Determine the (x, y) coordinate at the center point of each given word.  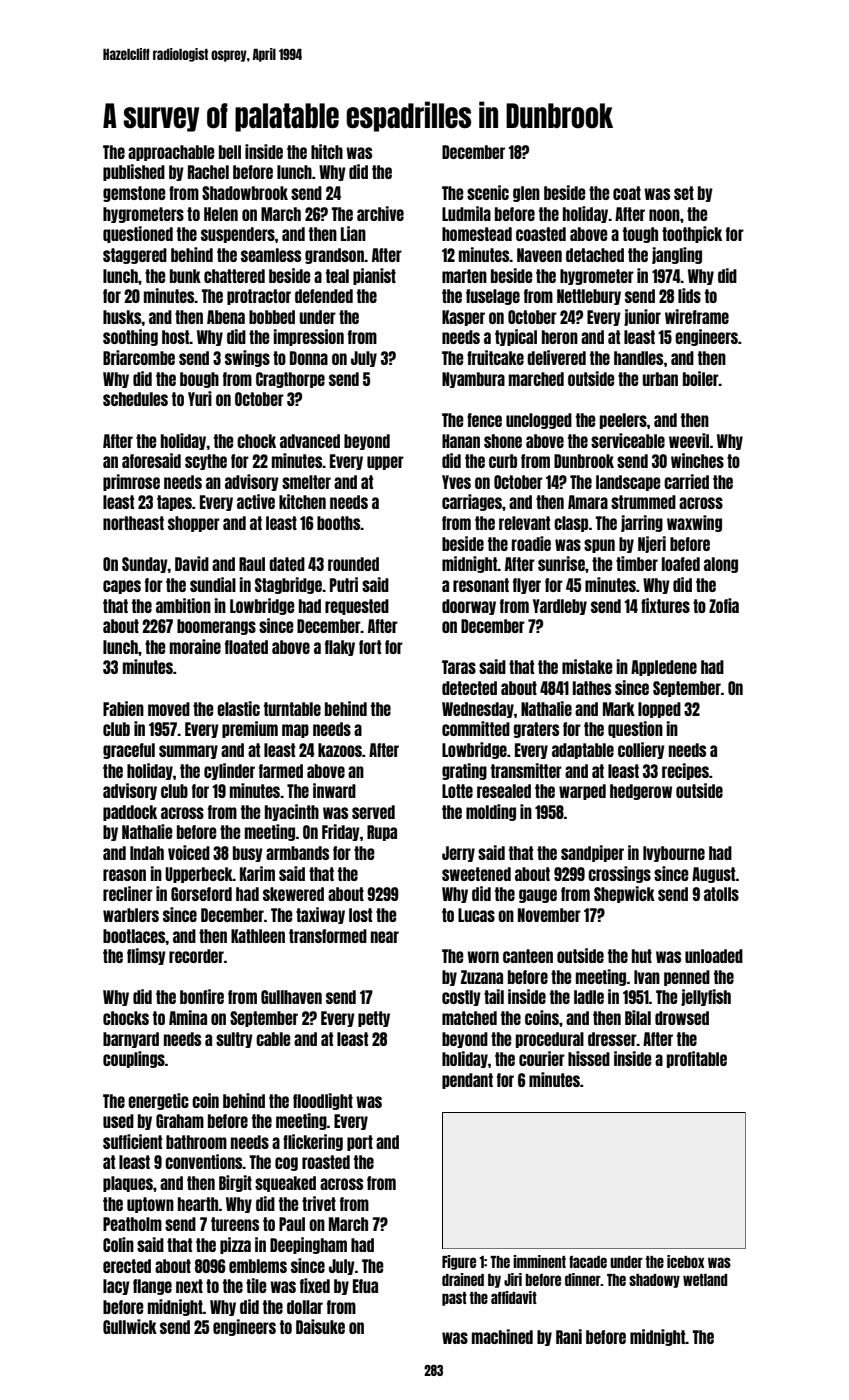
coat (627, 193)
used (118, 1121)
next (189, 1286)
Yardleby (560, 607)
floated (246, 647)
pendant (467, 1081)
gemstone (134, 194)
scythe (206, 462)
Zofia (724, 605)
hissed (589, 1058)
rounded (353, 564)
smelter (306, 482)
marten (464, 276)
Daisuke (320, 1326)
